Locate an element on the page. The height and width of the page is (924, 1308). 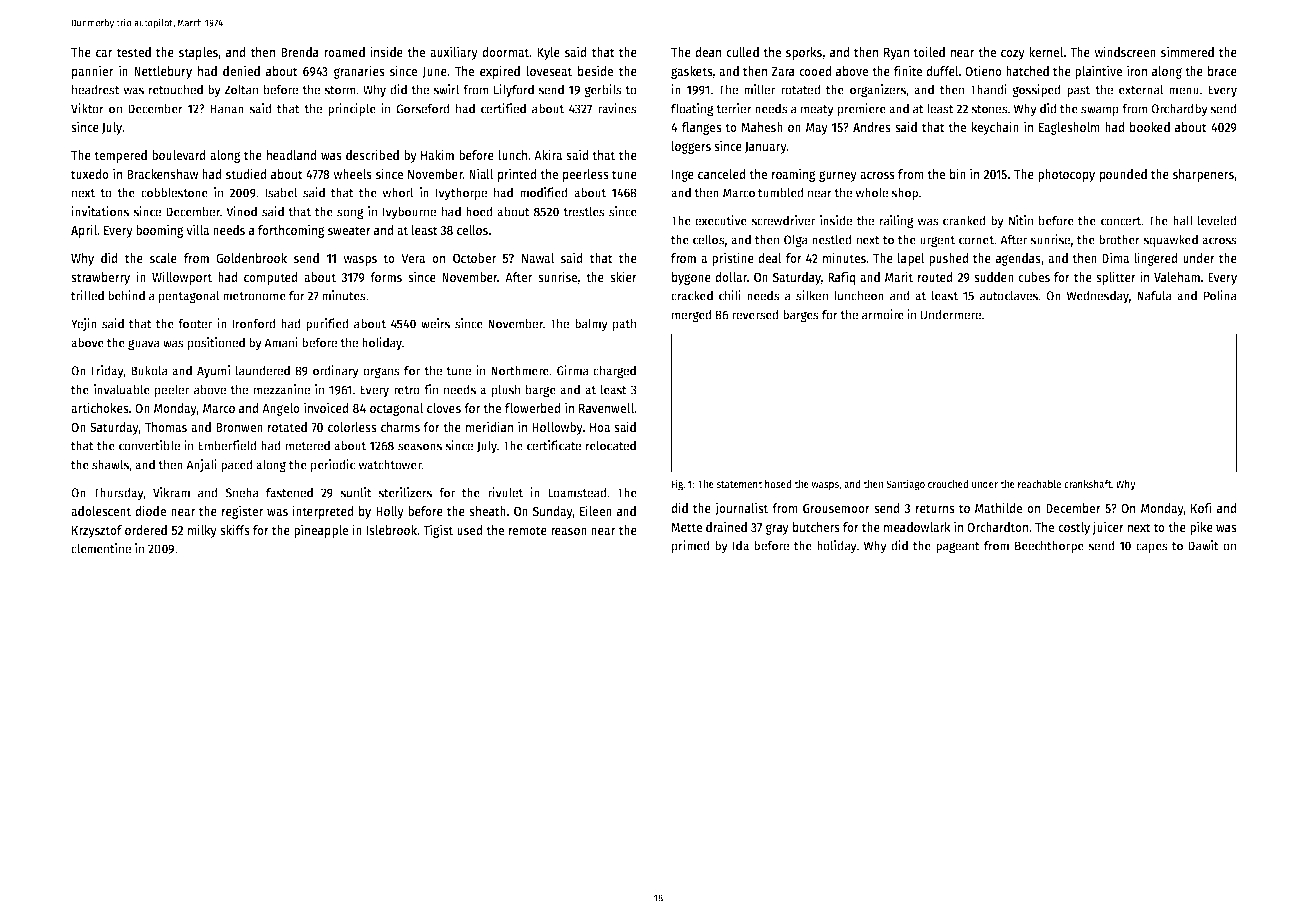
Dima is located at coordinates (1115, 257).
